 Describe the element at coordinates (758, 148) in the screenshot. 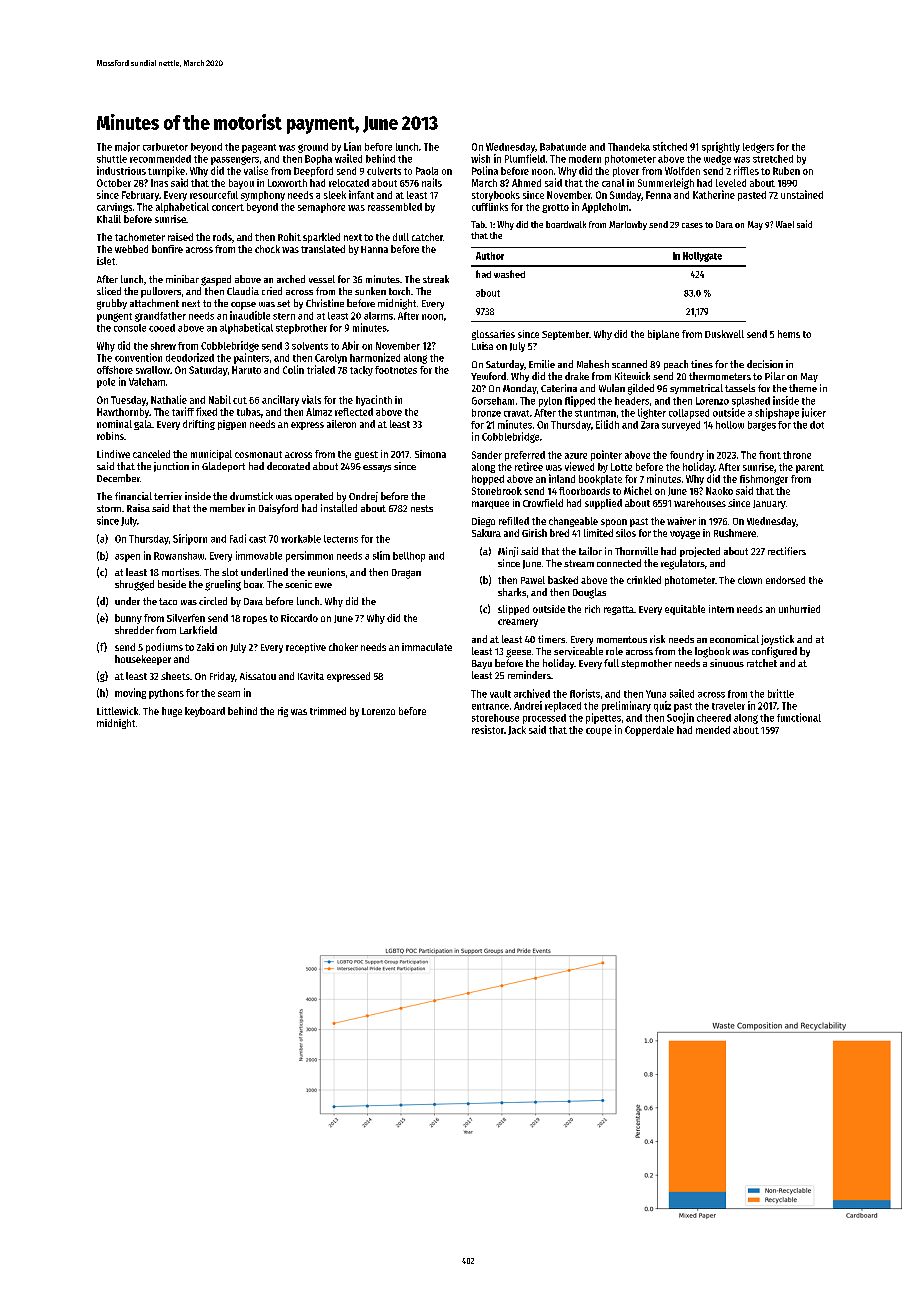

I see `ledgers` at that location.
